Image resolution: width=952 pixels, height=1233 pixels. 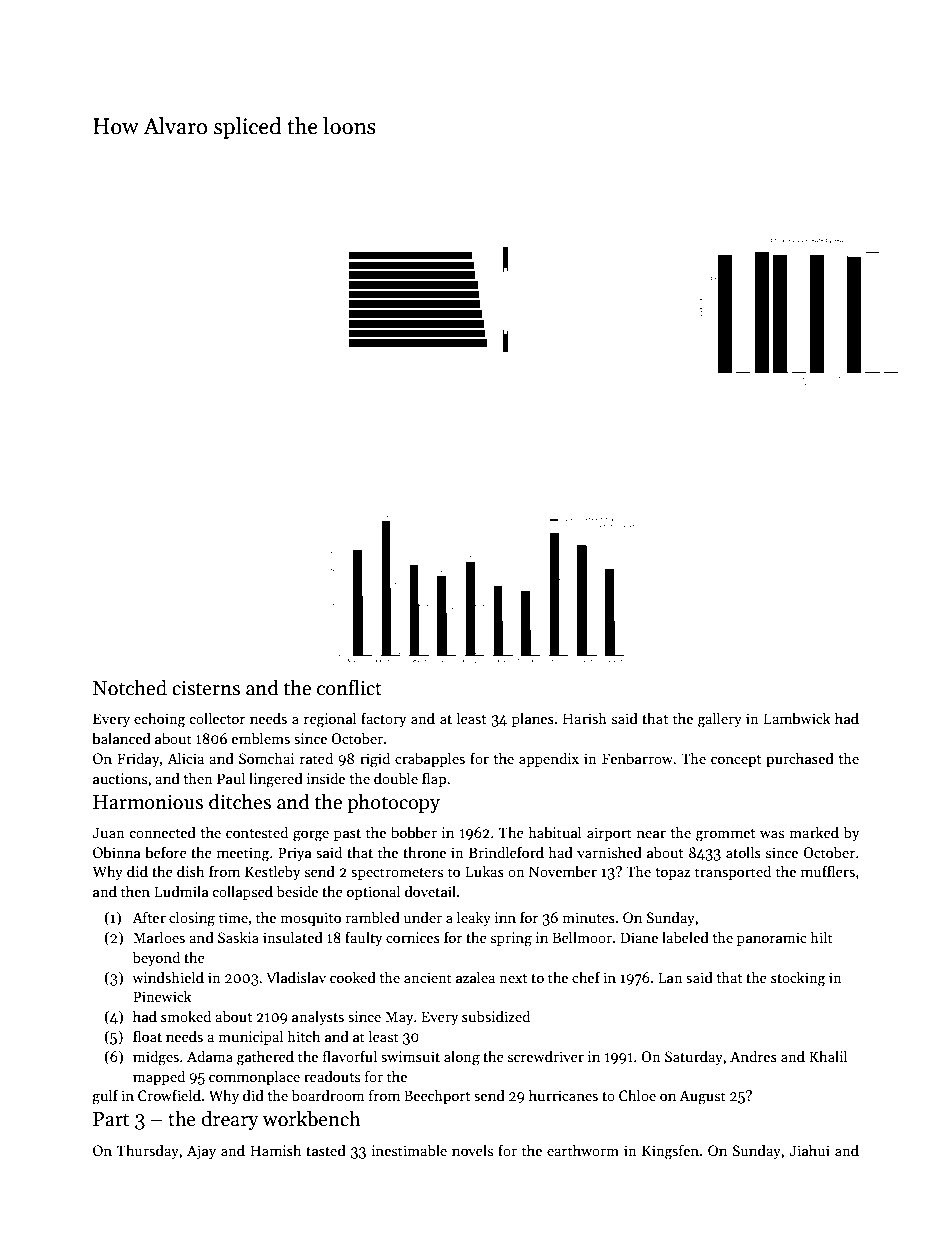 What do you see at coordinates (430, 759) in the page?
I see `crabapples` at bounding box center [430, 759].
